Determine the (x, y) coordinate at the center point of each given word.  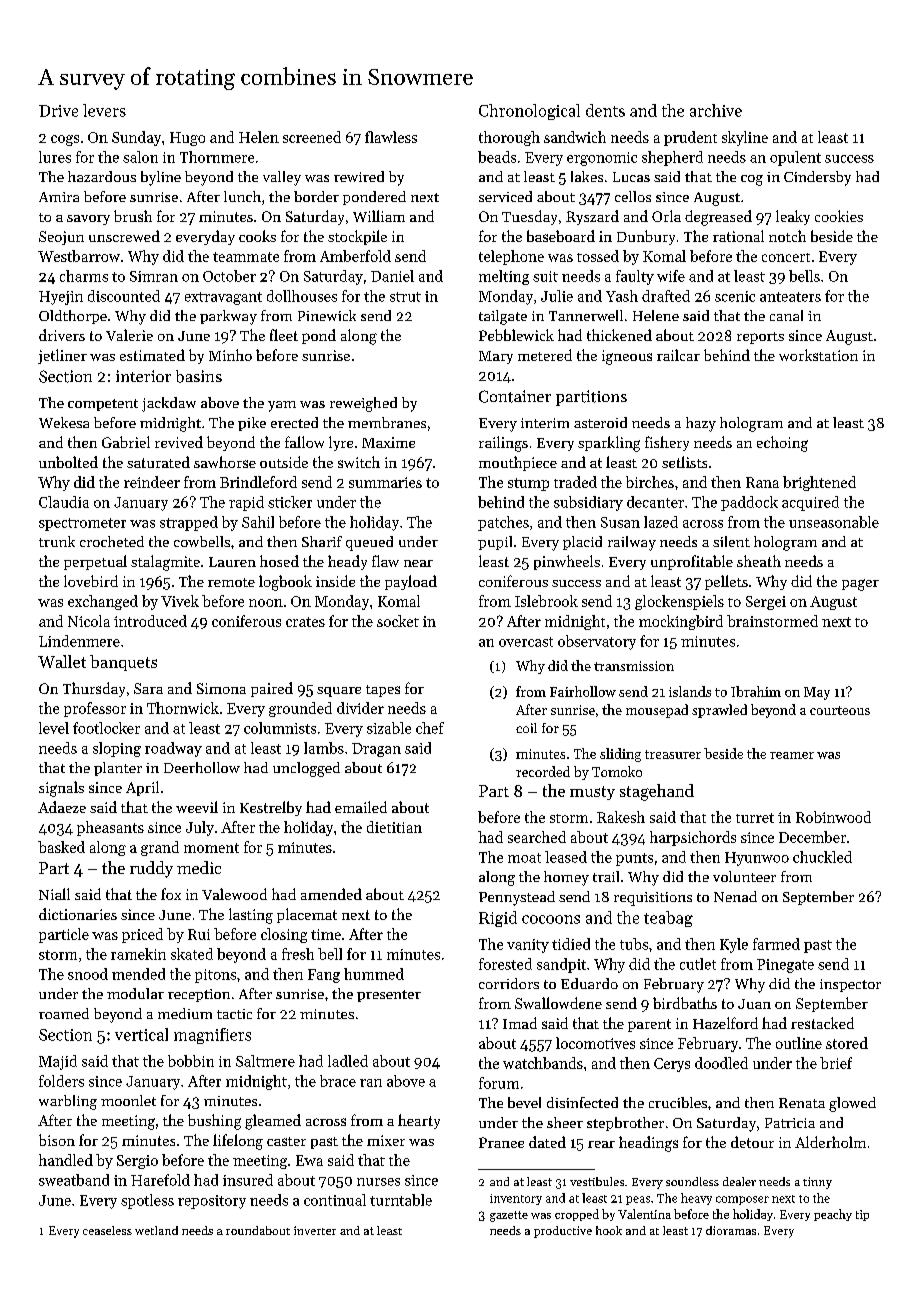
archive (716, 110)
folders (61, 1081)
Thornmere (217, 157)
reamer (792, 755)
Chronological (529, 112)
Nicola (89, 621)
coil (526, 728)
